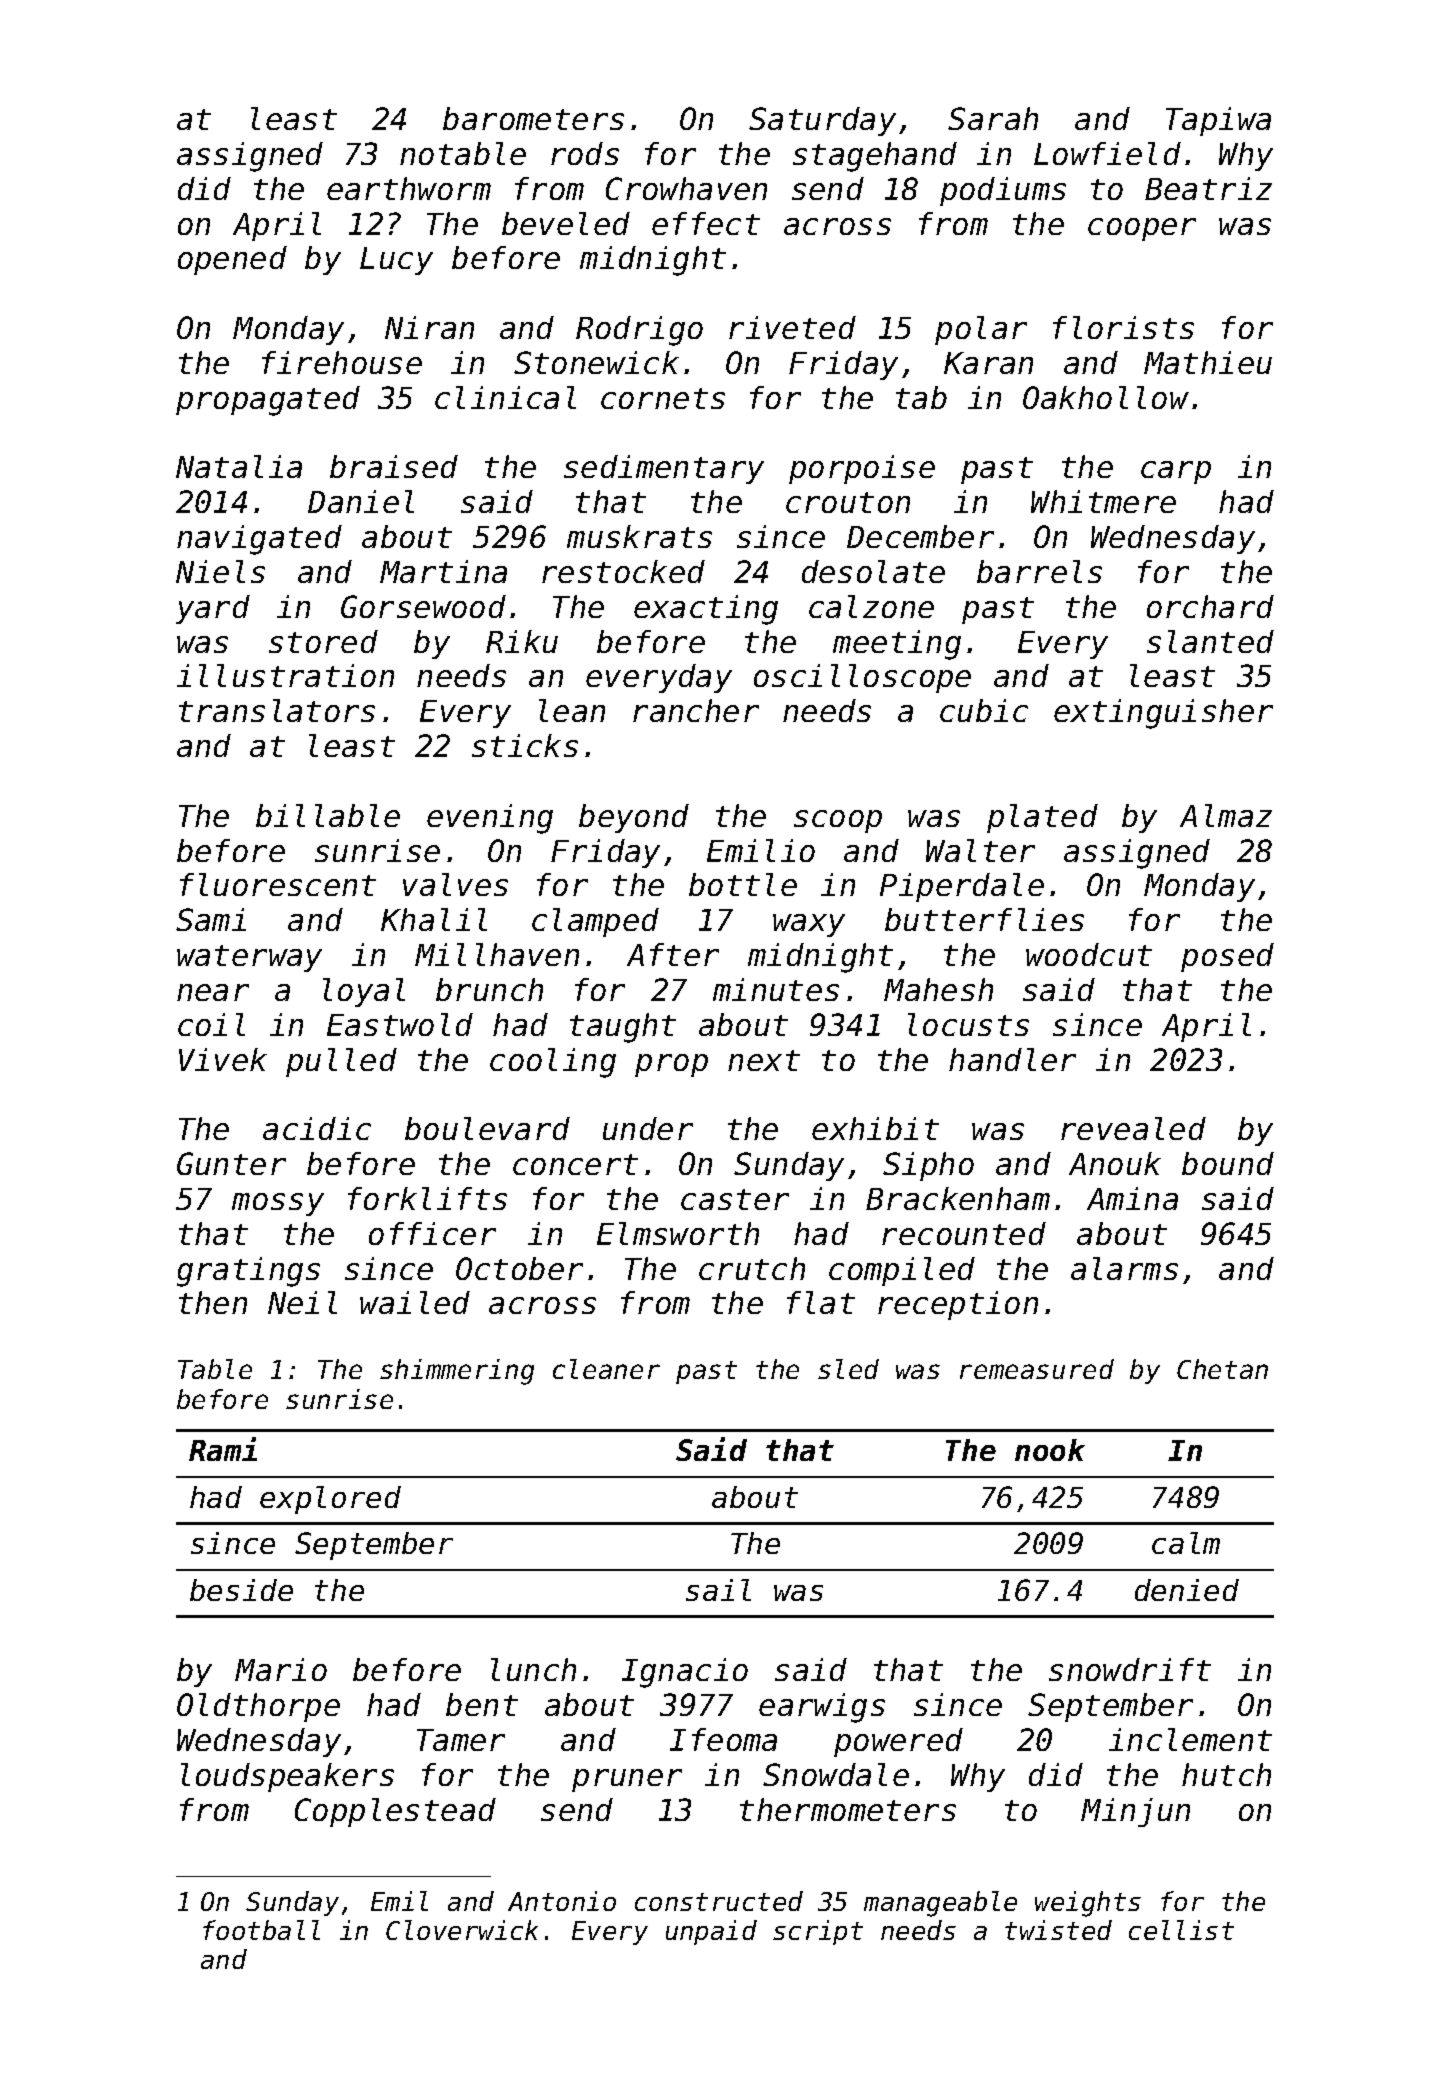  I want to click on florists, so click(1123, 327).
